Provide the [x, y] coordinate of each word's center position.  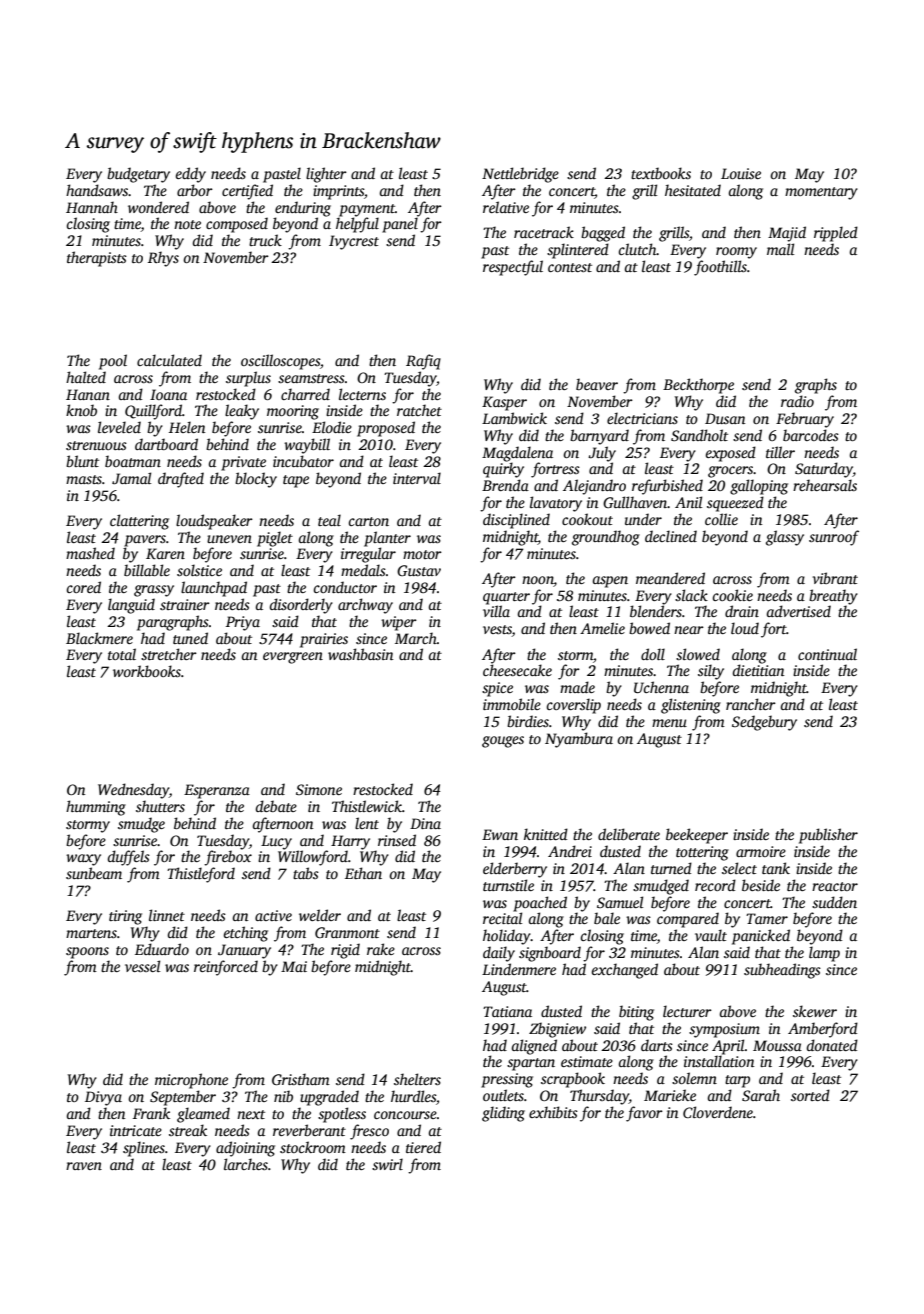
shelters [417, 1079]
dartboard [166, 444]
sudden [834, 902]
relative [506, 207]
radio [797, 401]
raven [84, 1166]
